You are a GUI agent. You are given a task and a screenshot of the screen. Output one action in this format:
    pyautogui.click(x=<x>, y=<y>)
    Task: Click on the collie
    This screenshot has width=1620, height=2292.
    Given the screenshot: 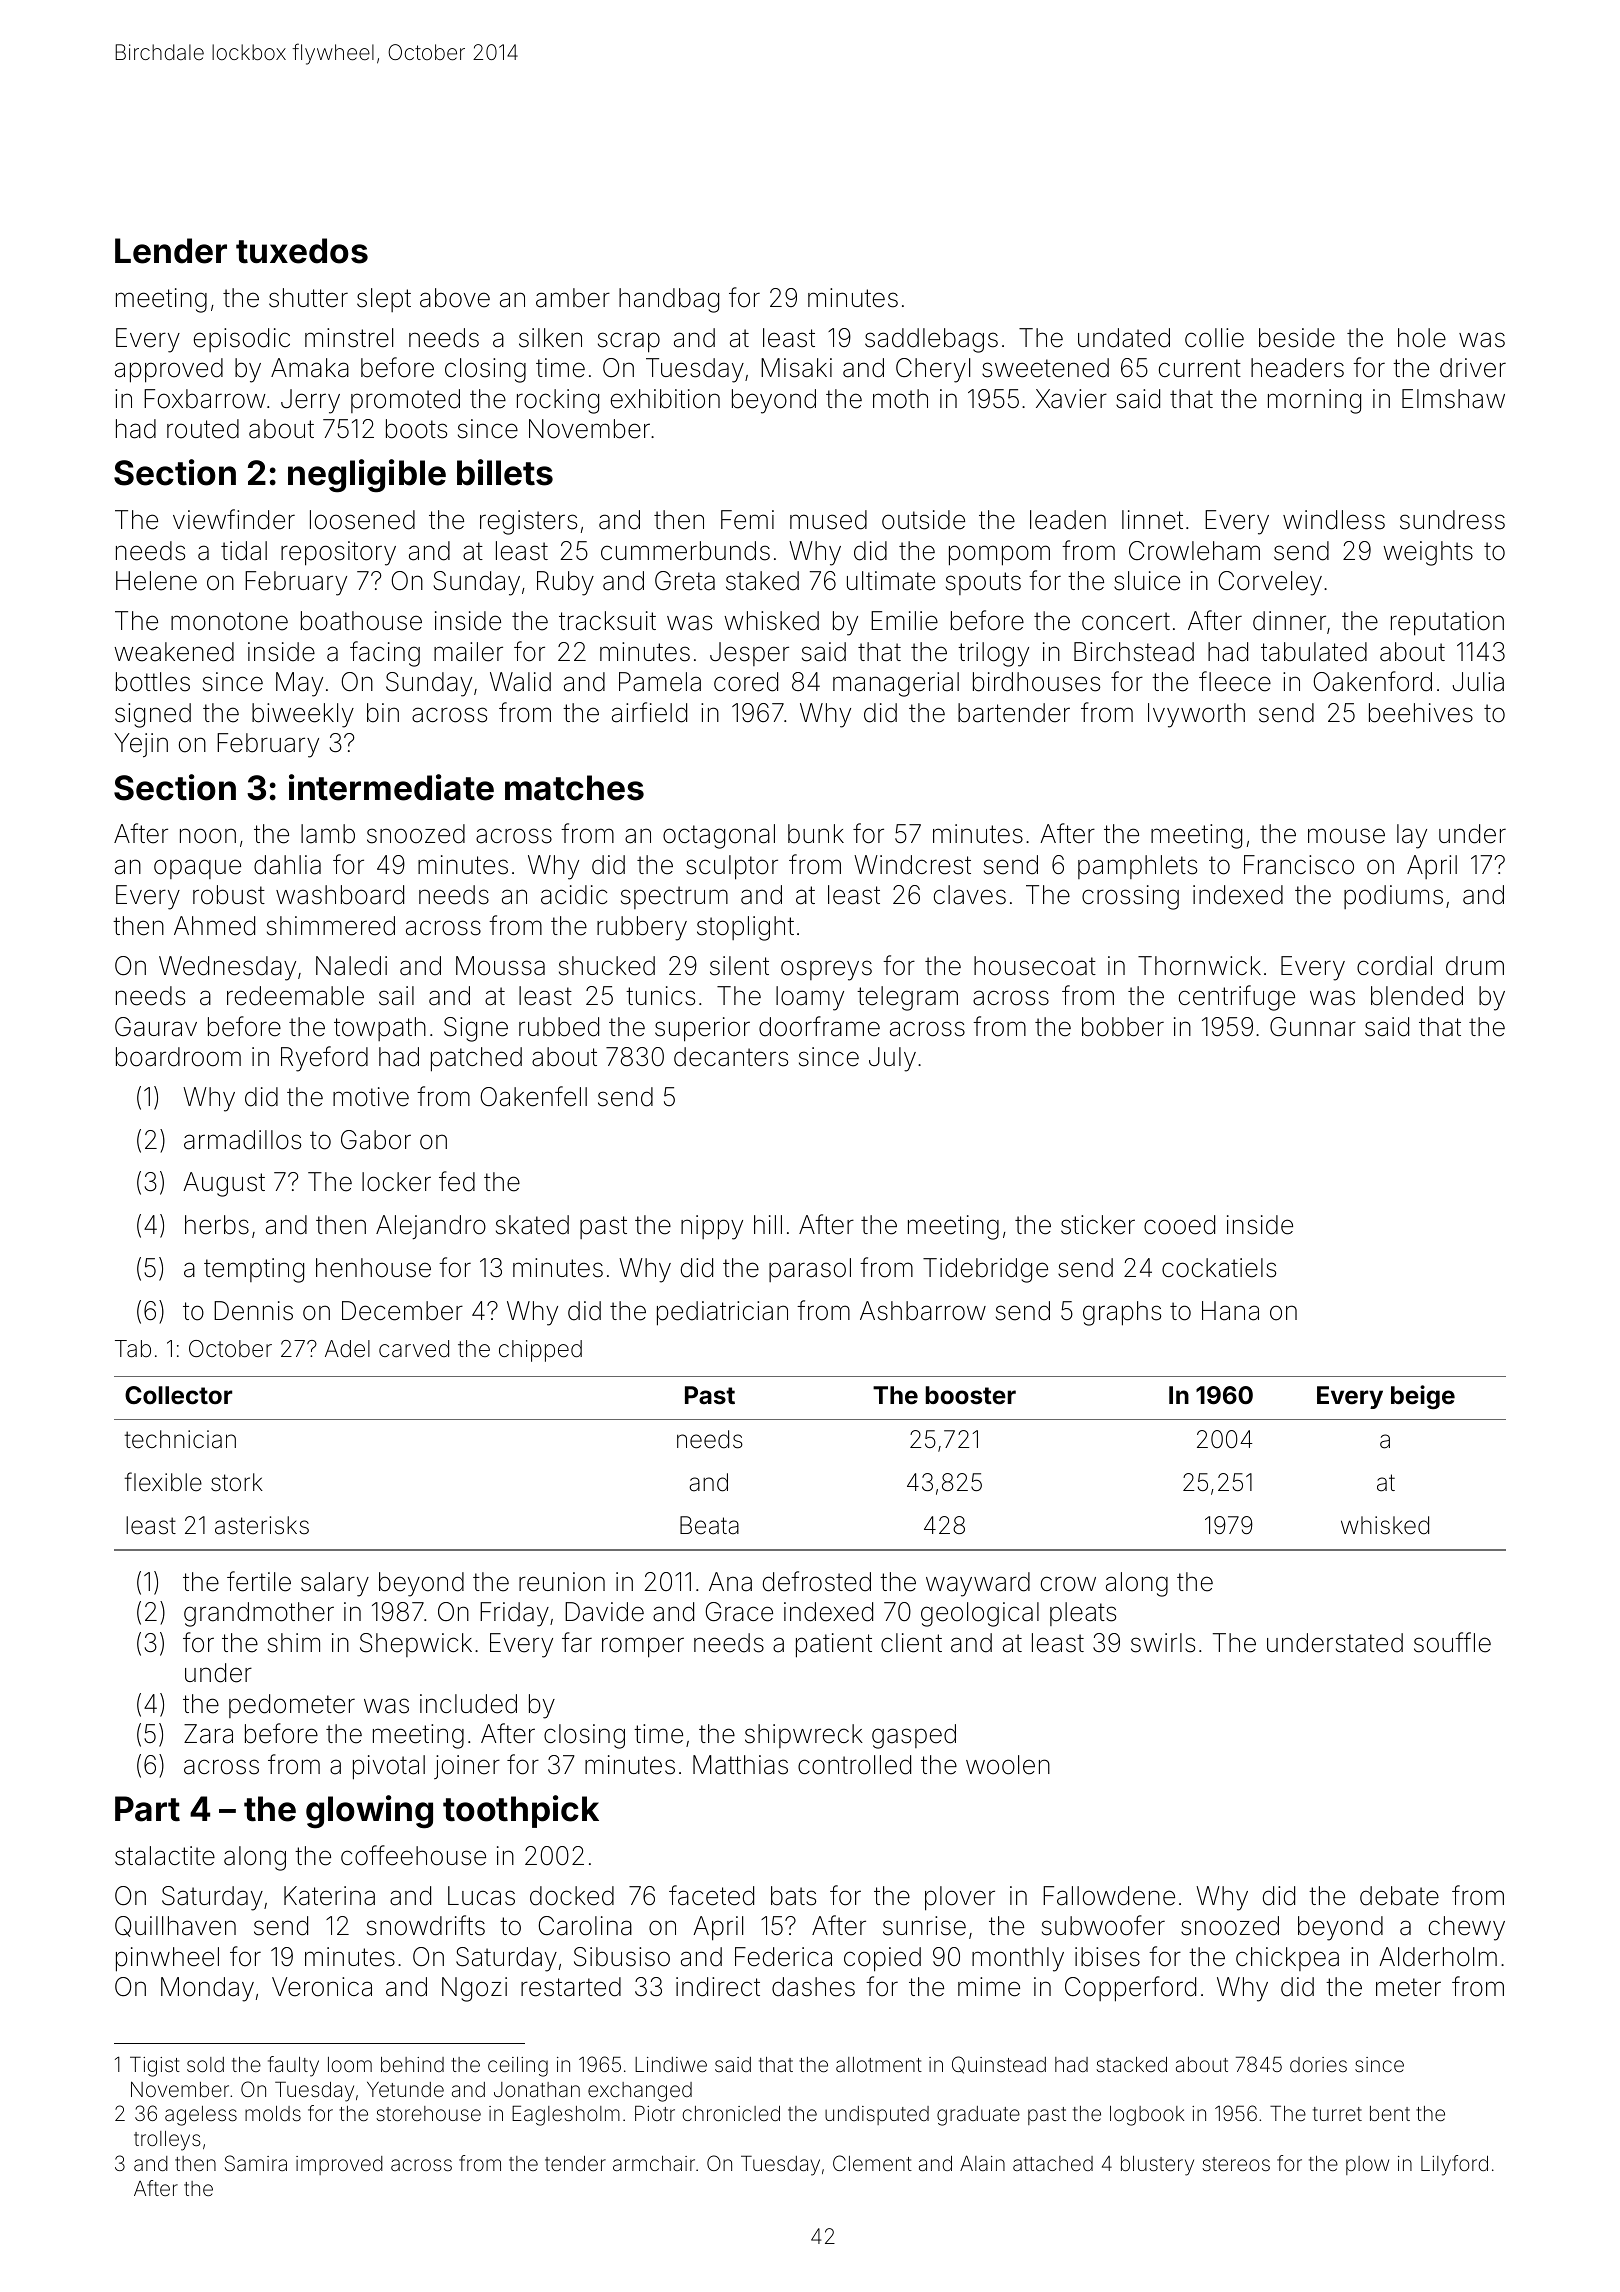 What is the action you would take?
    pyautogui.click(x=1214, y=338)
